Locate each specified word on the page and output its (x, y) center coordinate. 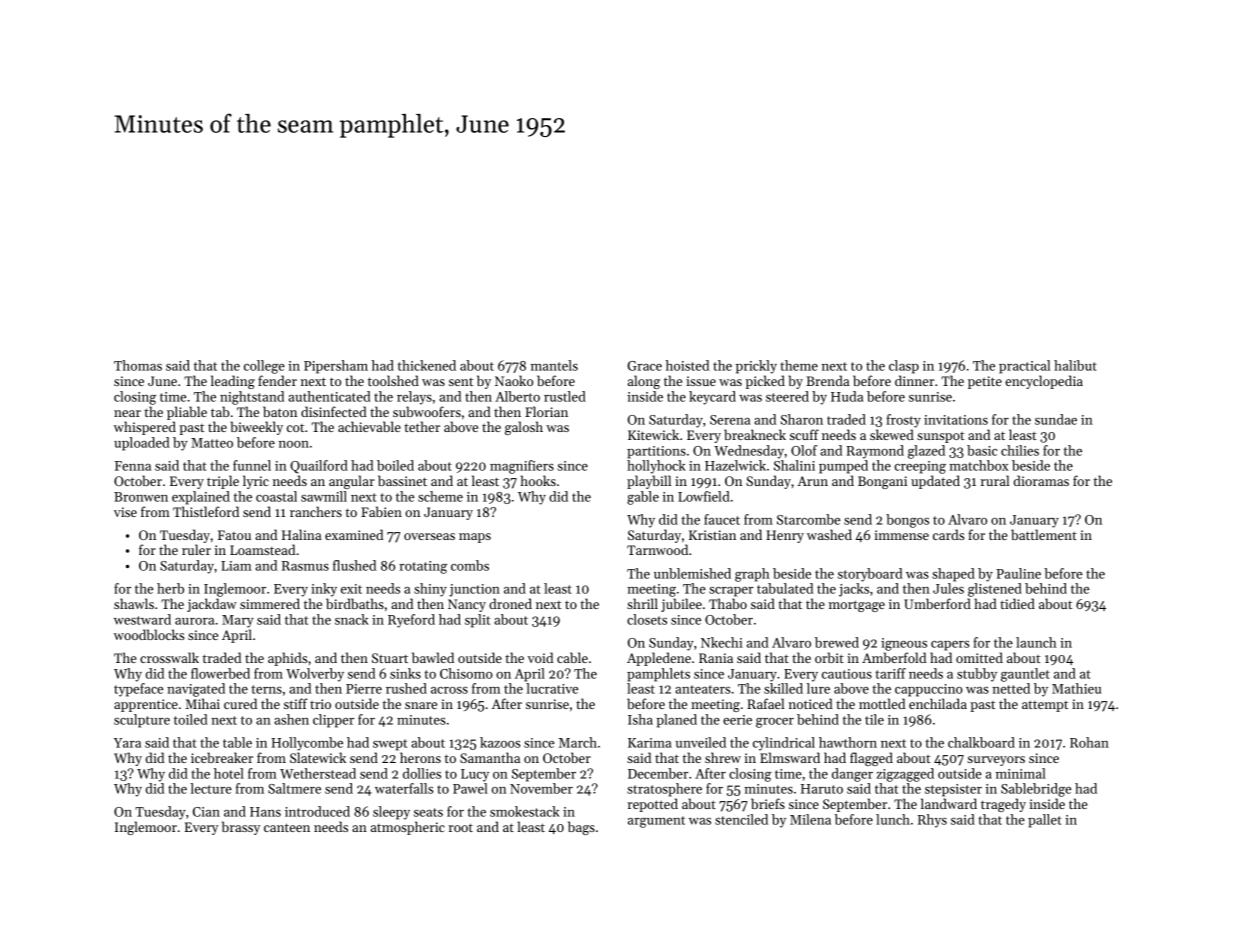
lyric (256, 482)
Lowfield (704, 496)
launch (1036, 642)
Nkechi (722, 642)
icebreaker (222, 757)
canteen (287, 827)
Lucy (475, 775)
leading (233, 382)
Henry (785, 536)
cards (948, 534)
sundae (1056, 419)
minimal (1021, 773)
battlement (1044, 534)
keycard (712, 398)
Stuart (390, 658)
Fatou (234, 535)
